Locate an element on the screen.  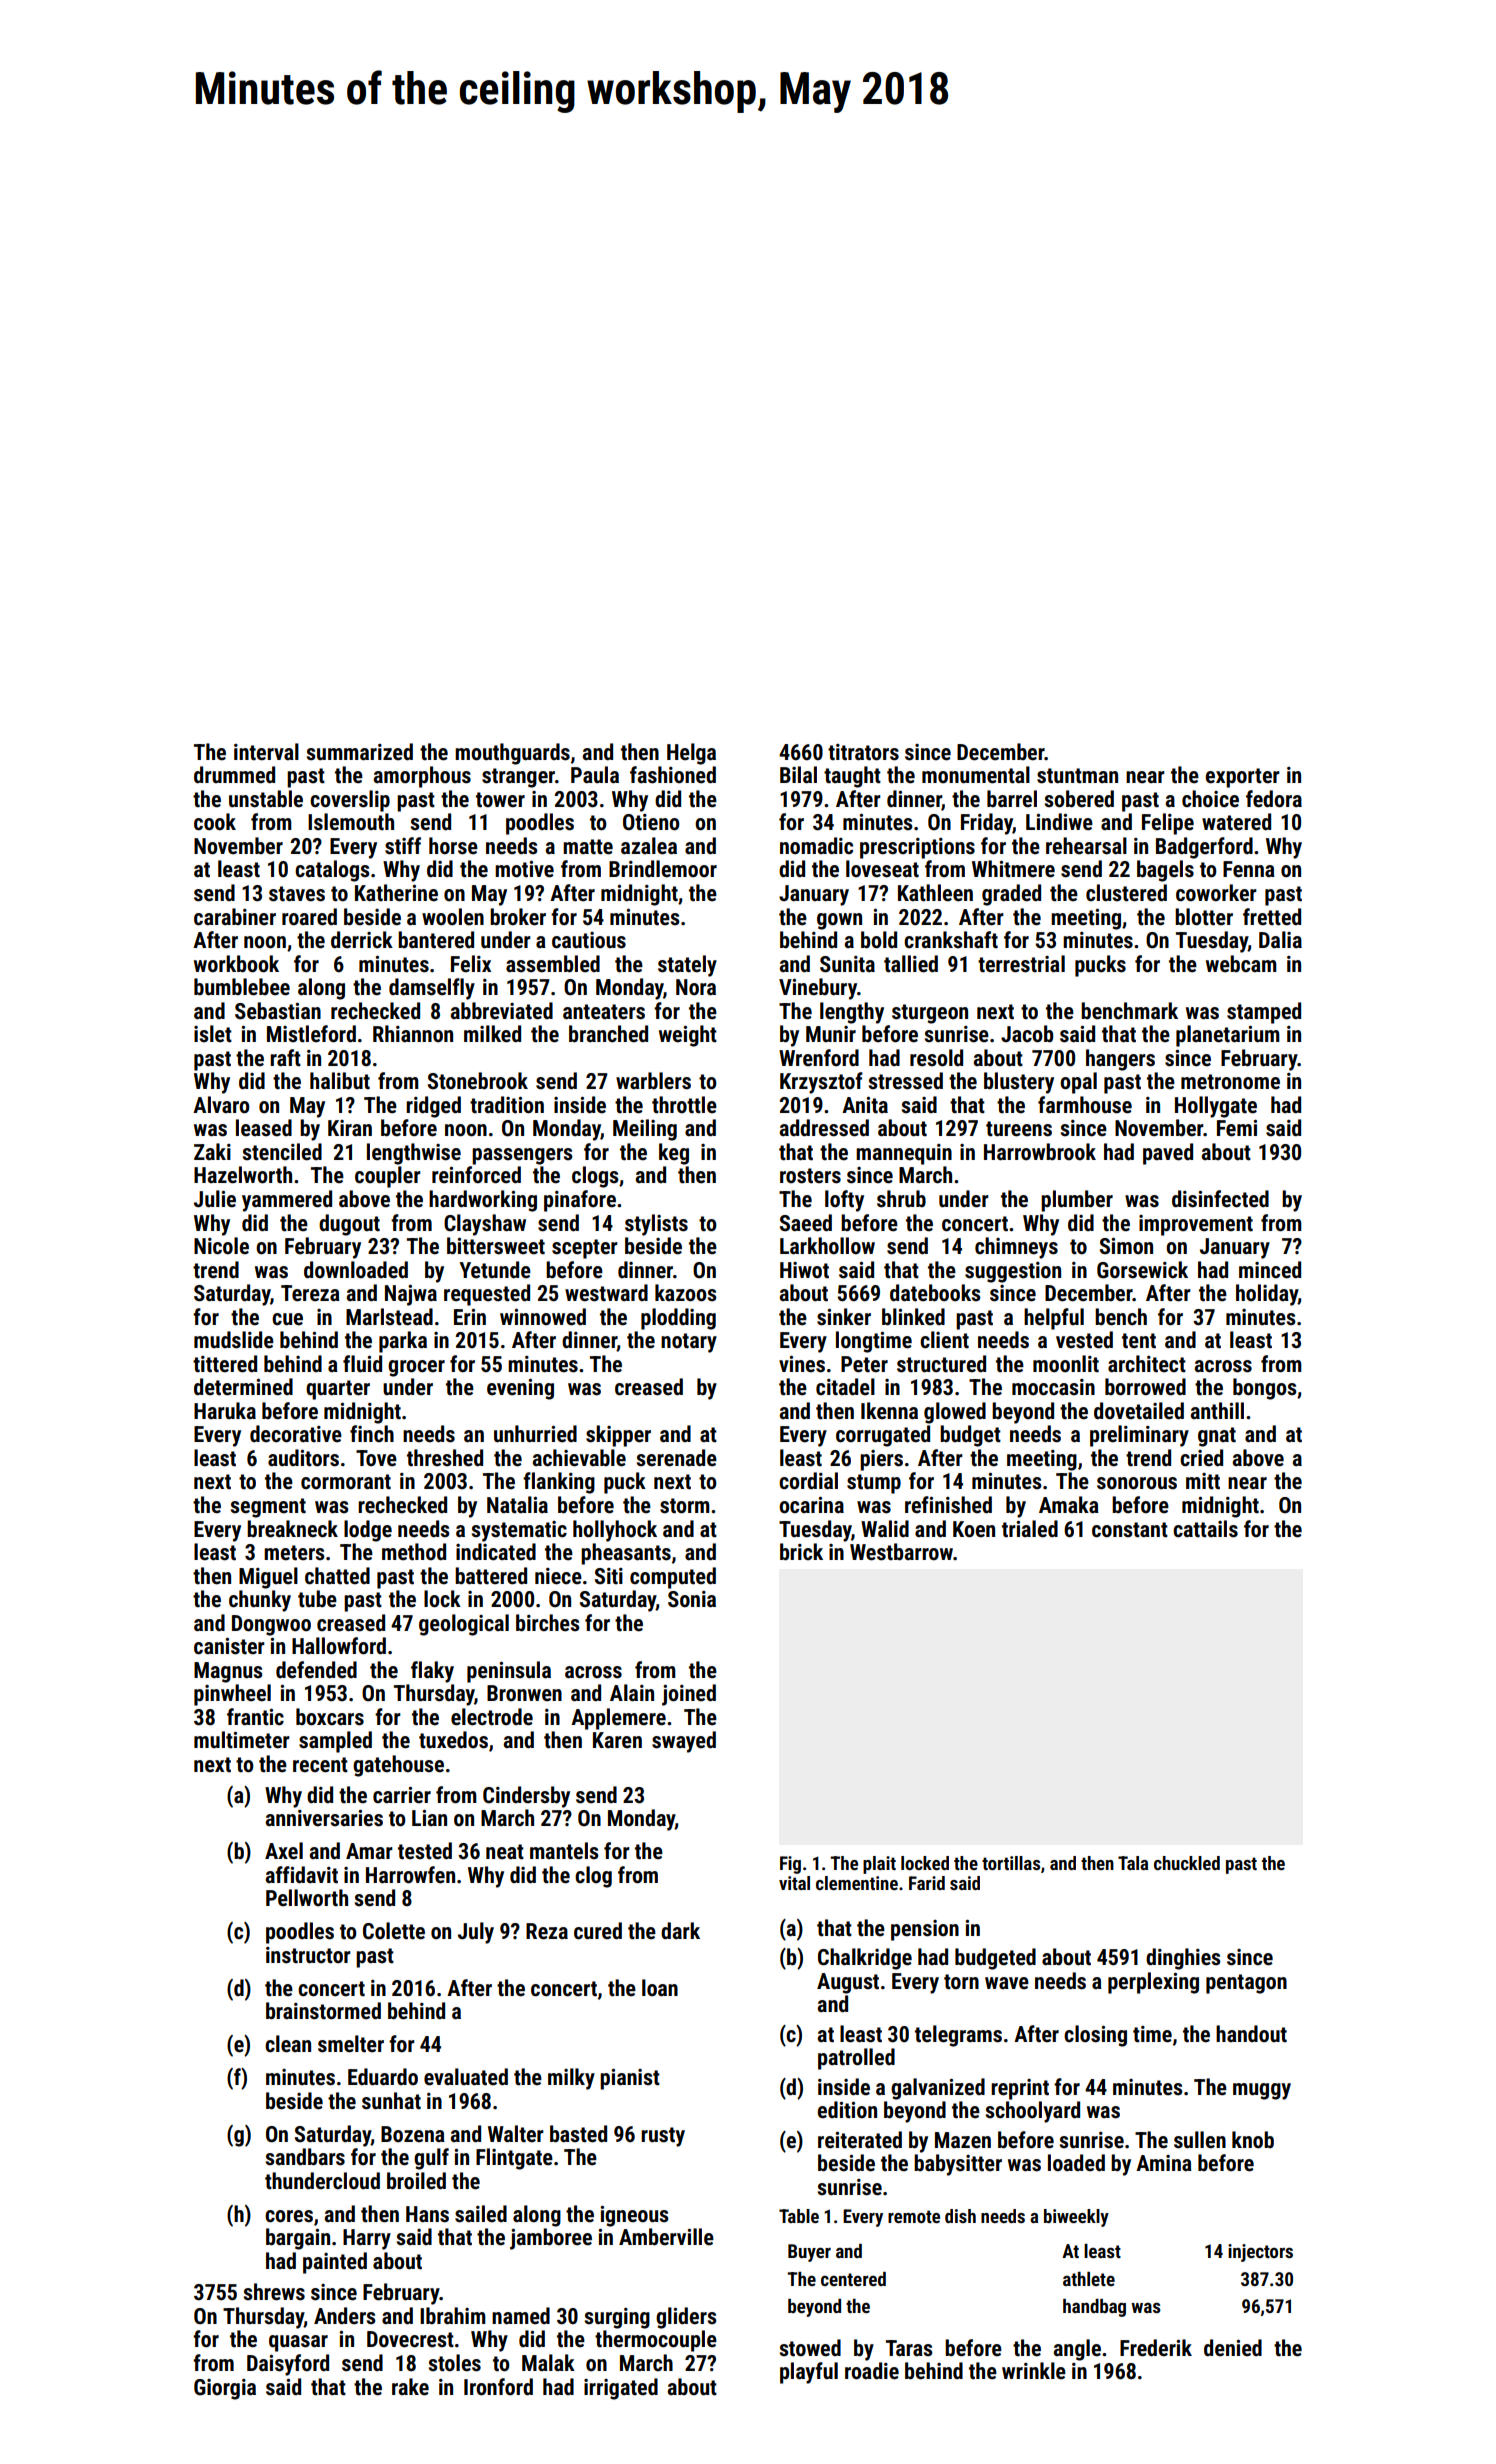
tent is located at coordinates (1139, 1341).
